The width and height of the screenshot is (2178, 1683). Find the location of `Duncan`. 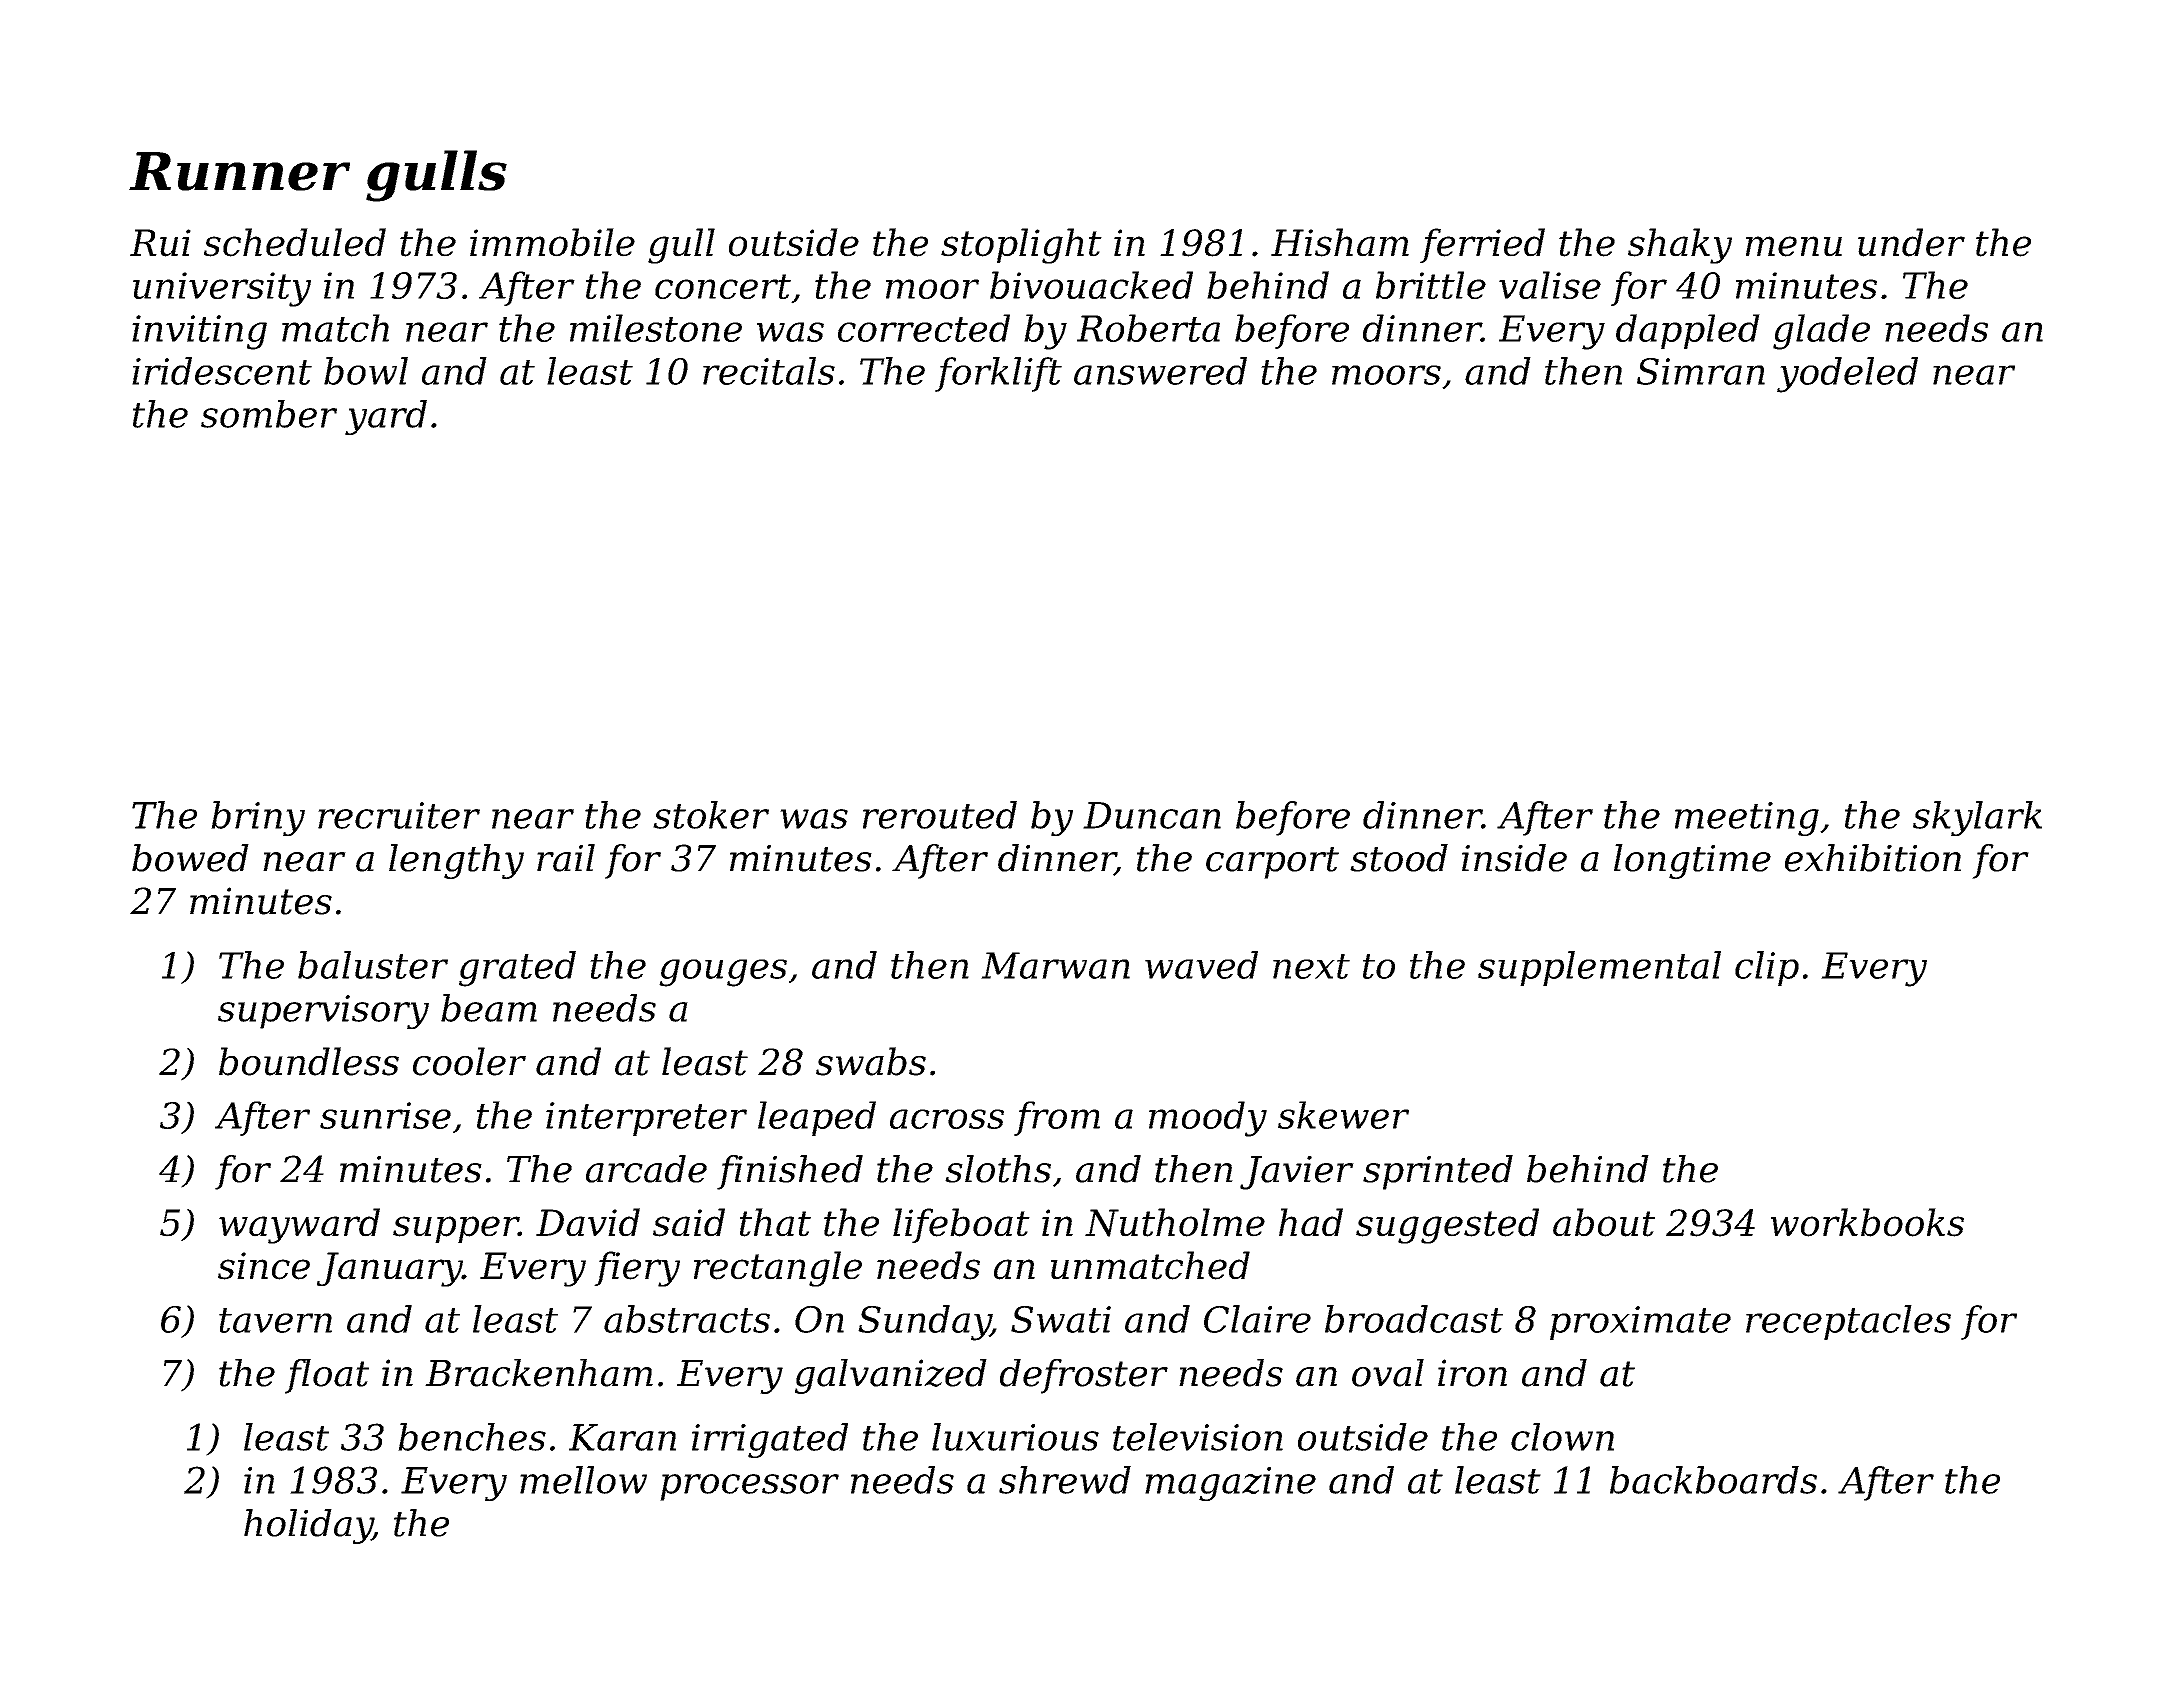

Duncan is located at coordinates (1152, 815).
